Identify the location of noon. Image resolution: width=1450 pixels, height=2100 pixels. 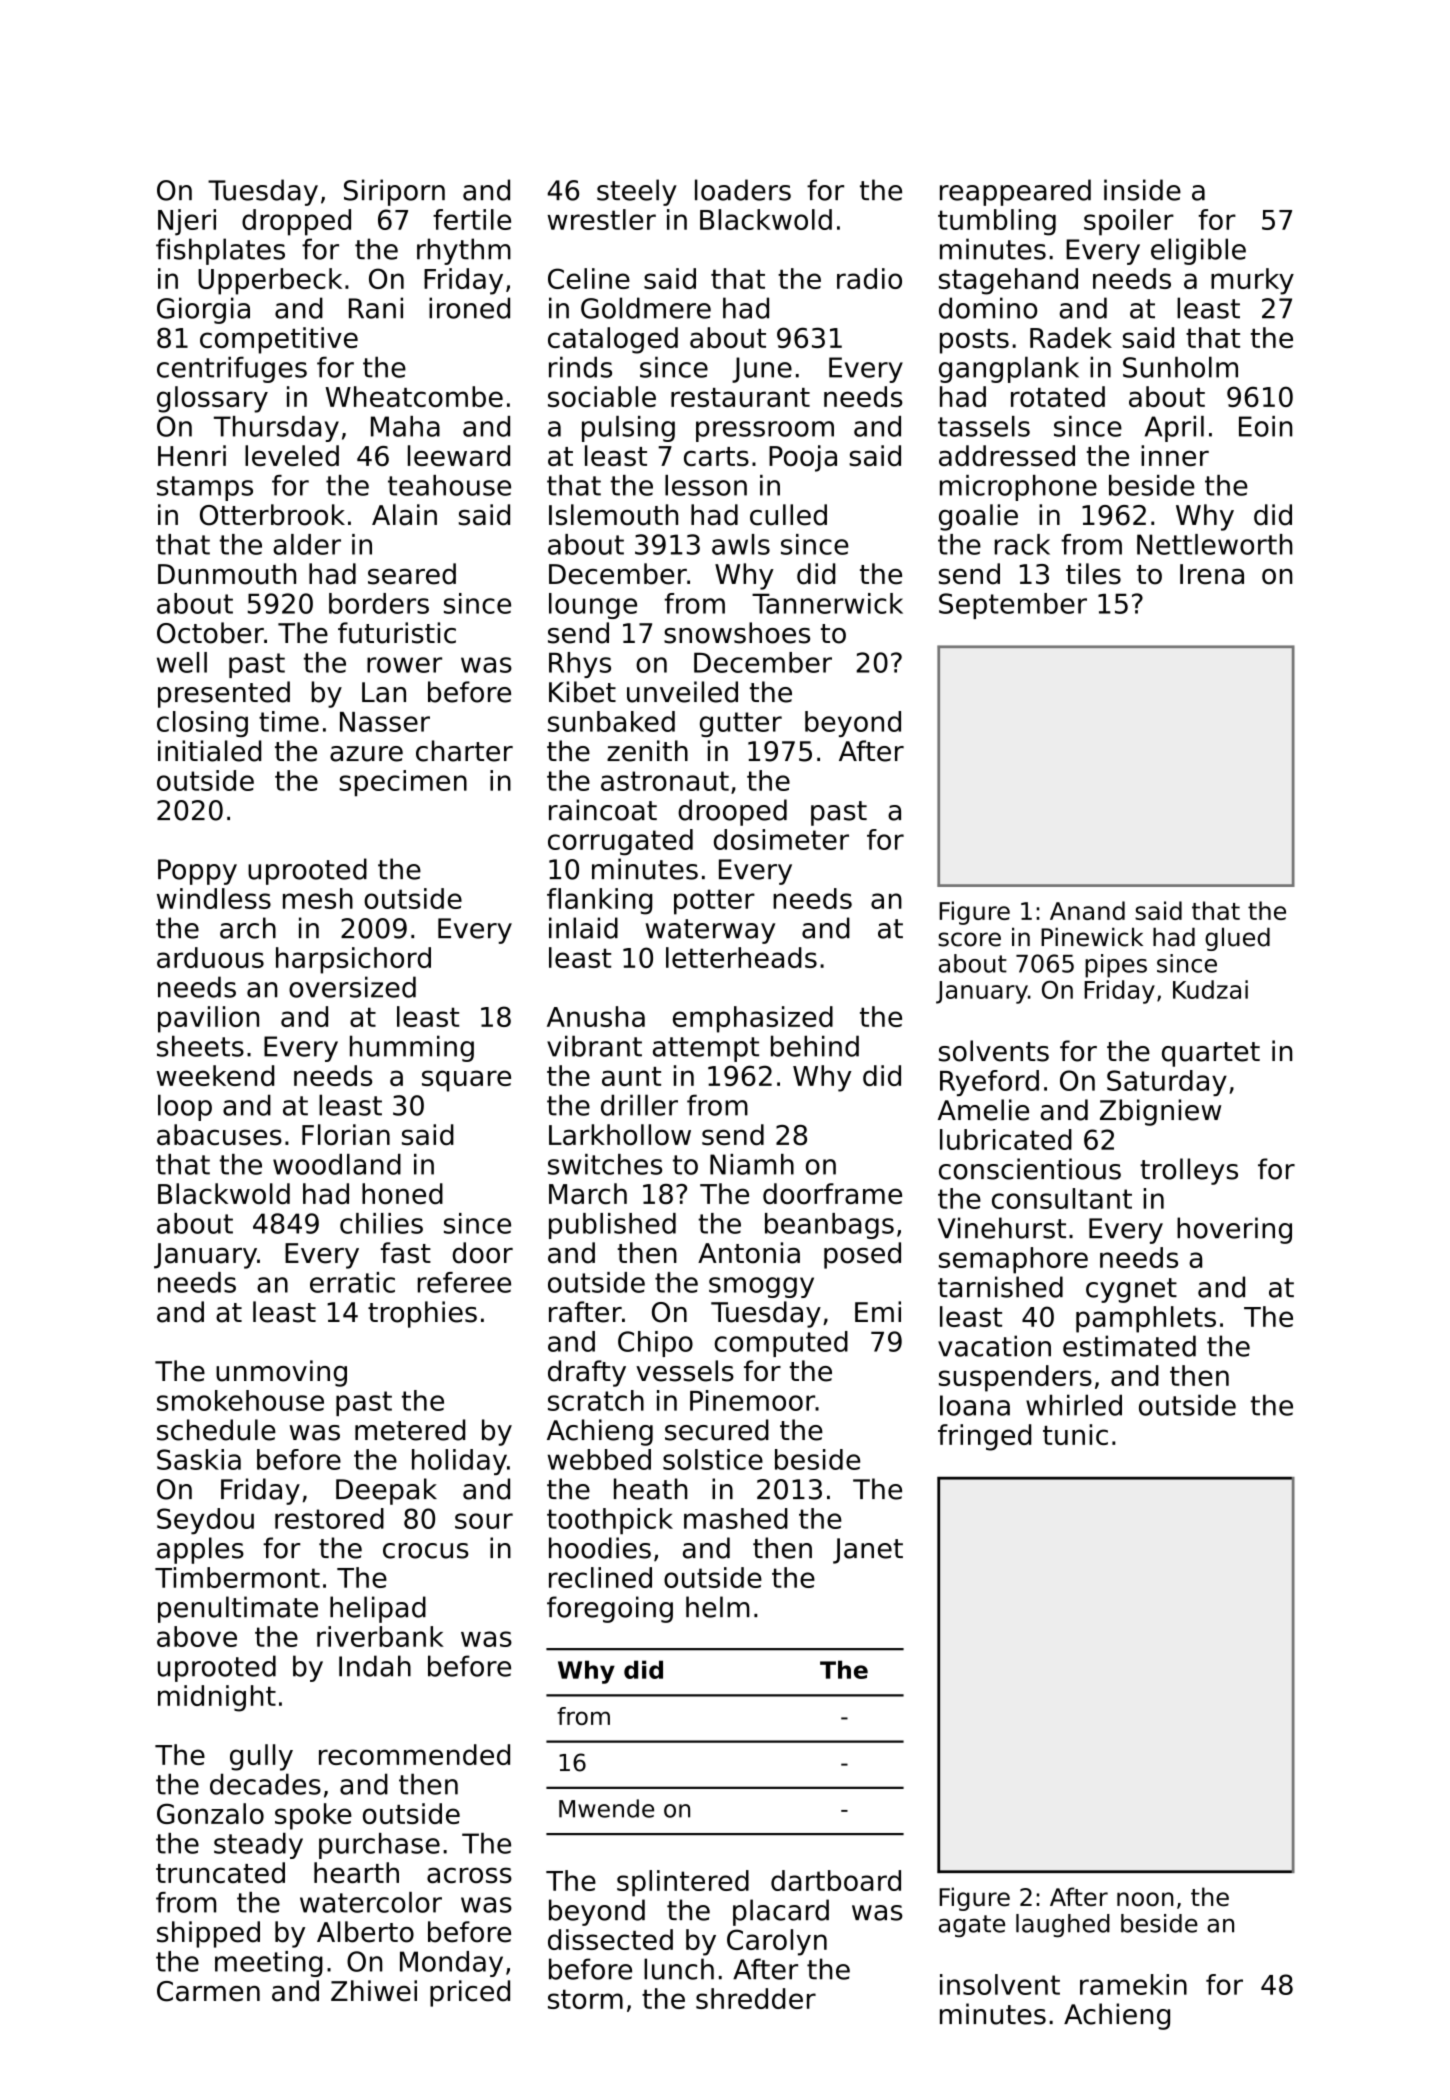
(1145, 1899).
